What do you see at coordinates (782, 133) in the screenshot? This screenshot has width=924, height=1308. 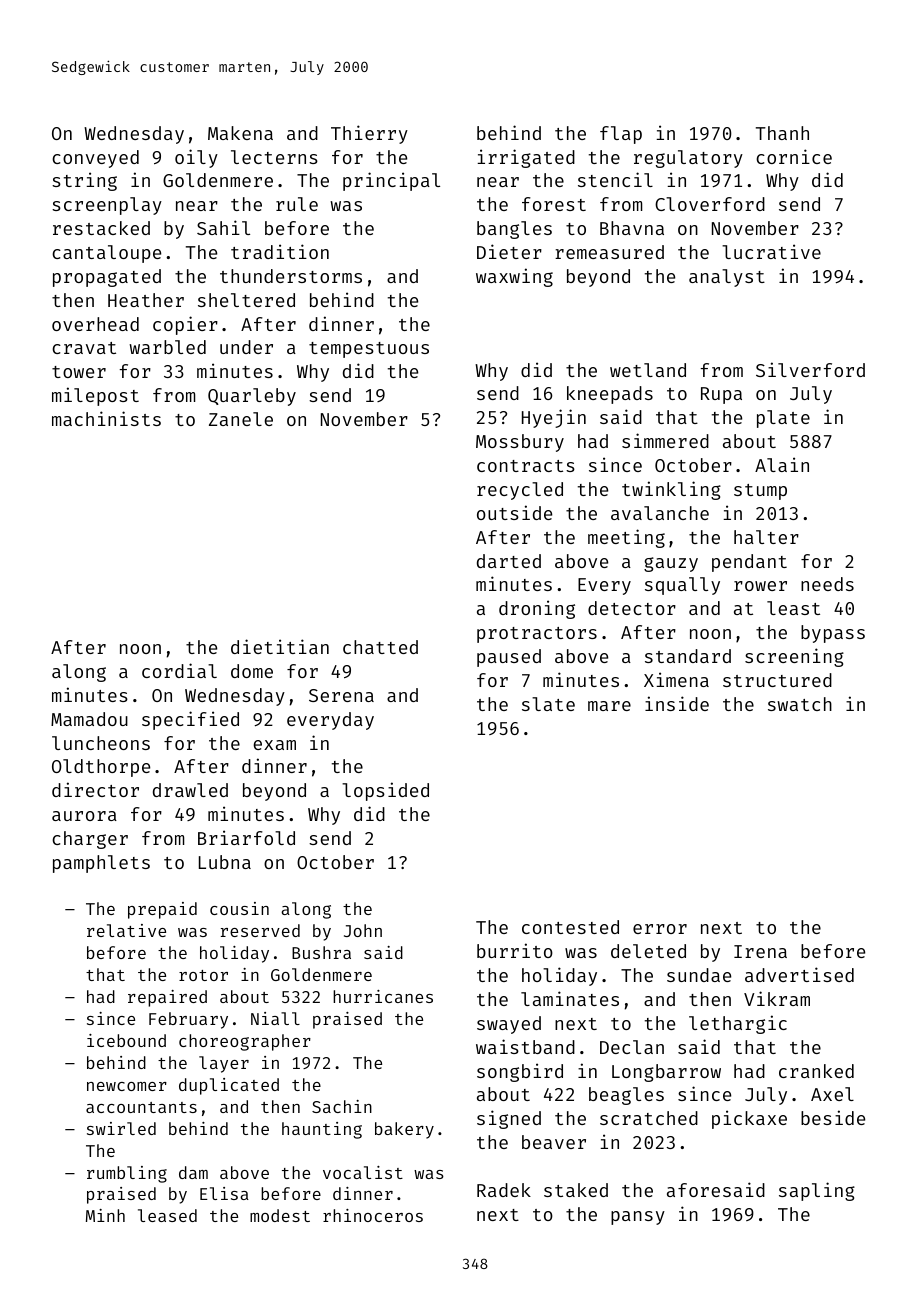 I see `Thanh` at bounding box center [782, 133].
